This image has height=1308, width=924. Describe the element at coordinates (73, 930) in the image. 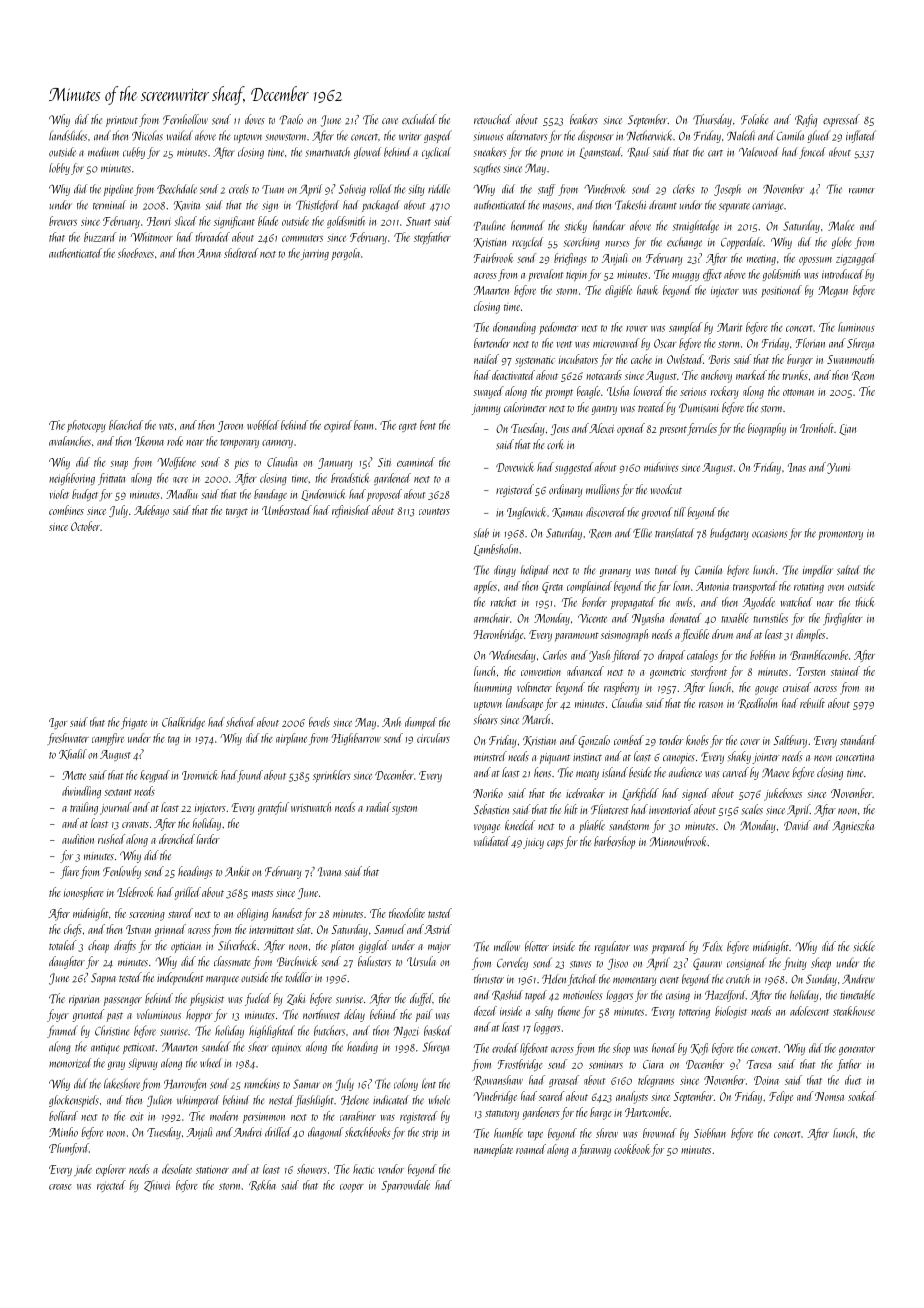

I see `chefs` at that location.
